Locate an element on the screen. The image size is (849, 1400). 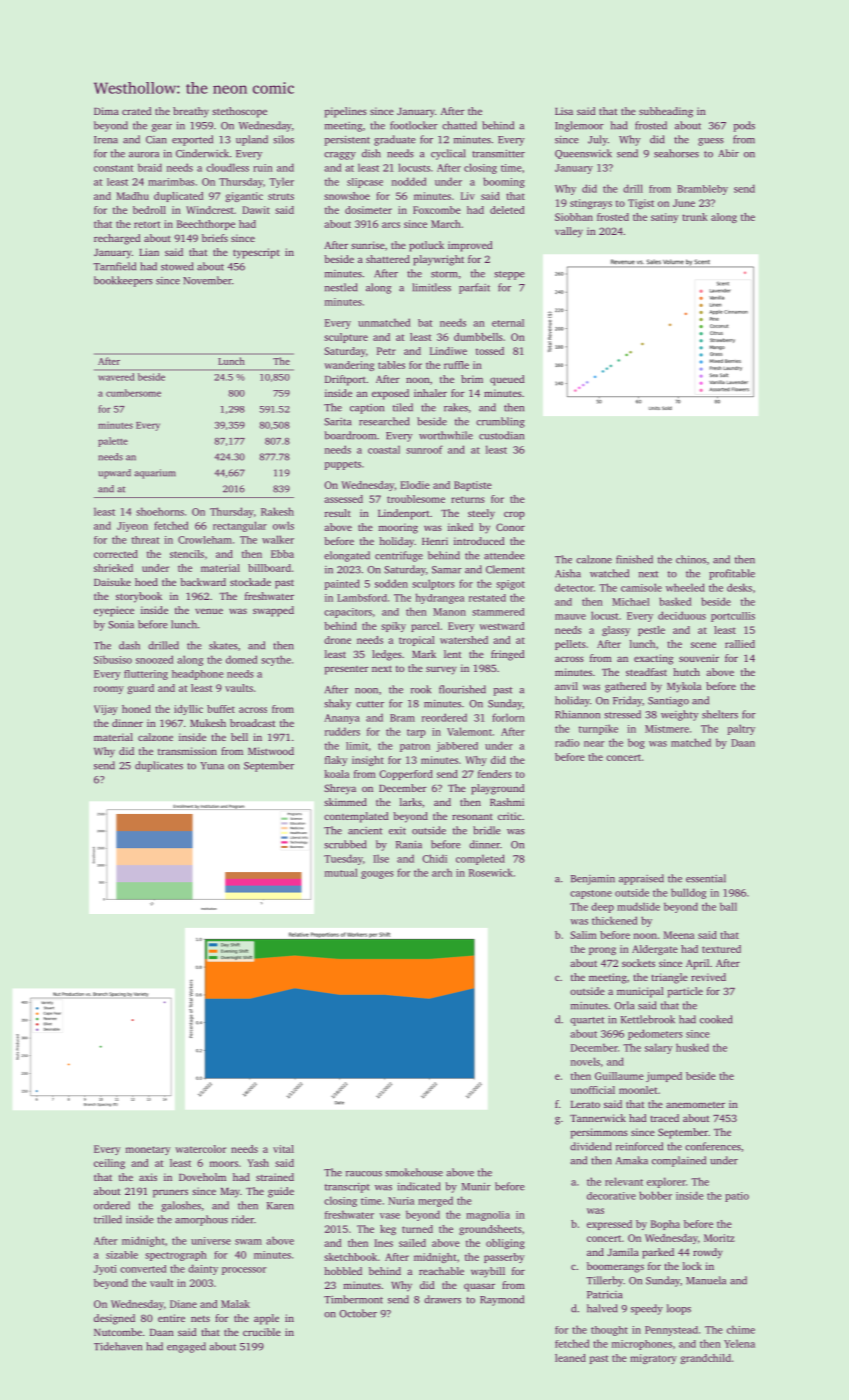
Malak is located at coordinates (235, 1304).
